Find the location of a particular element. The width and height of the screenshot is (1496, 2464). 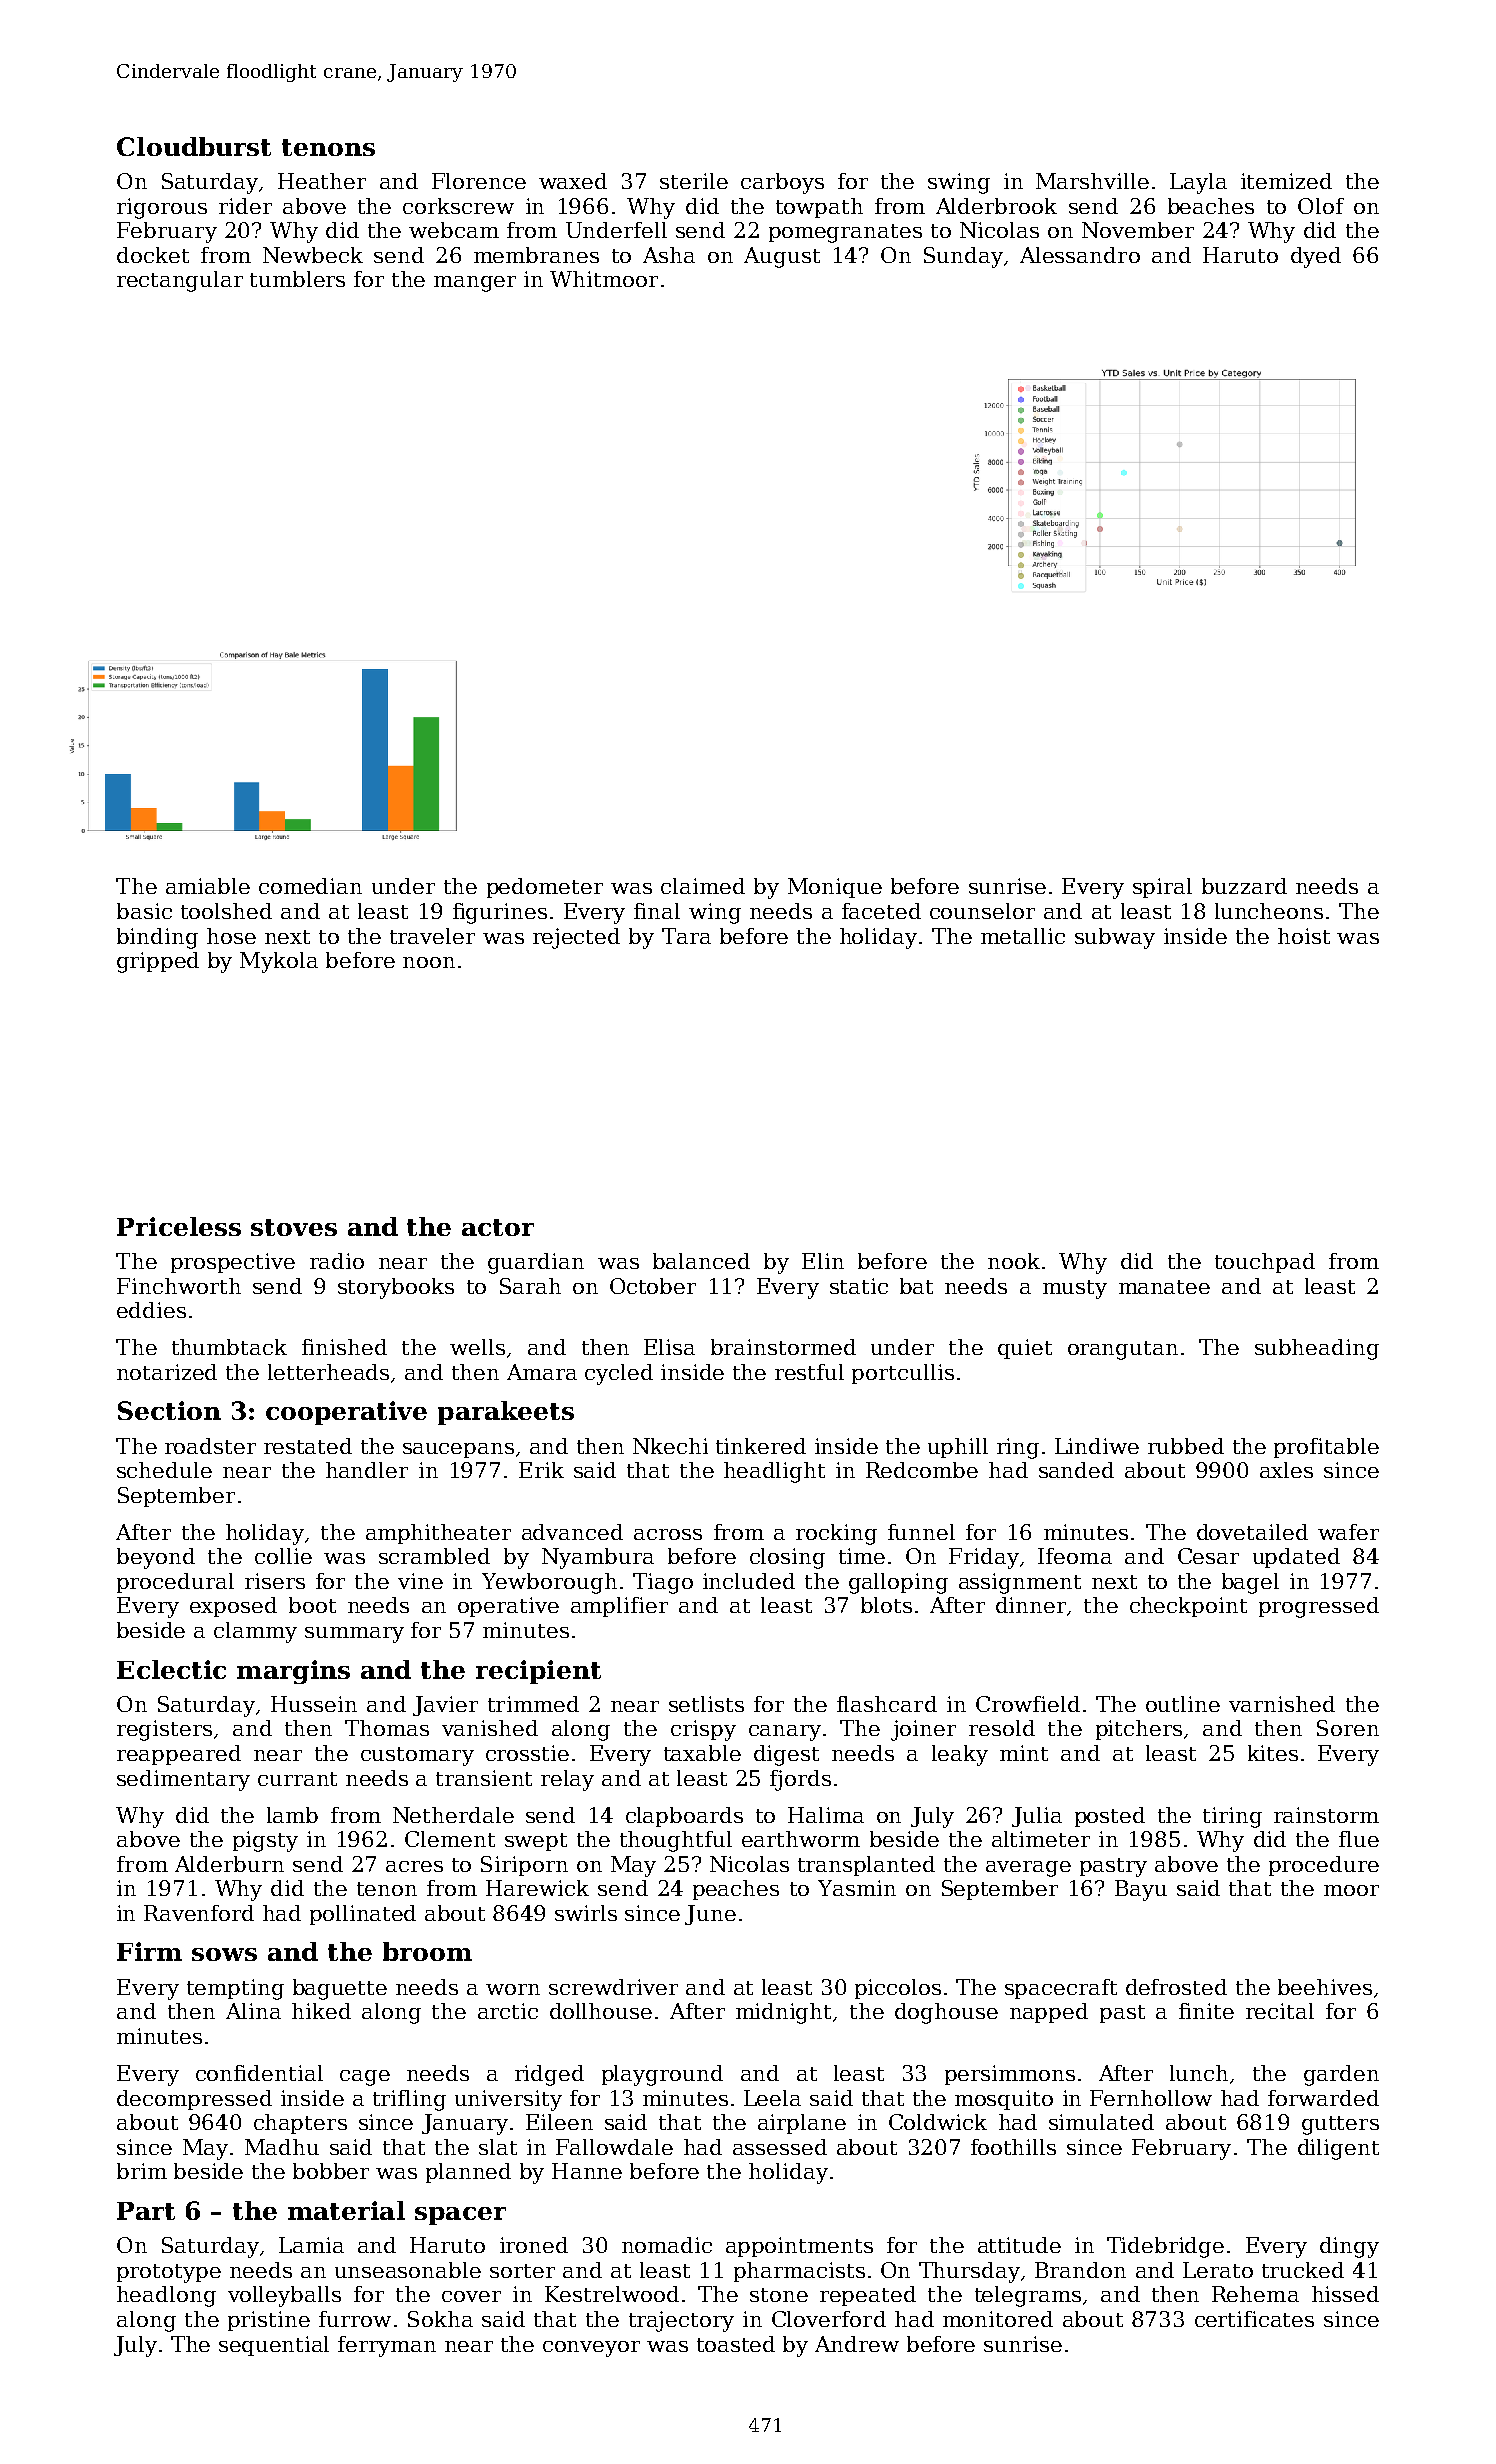

Elisa is located at coordinates (669, 1347).
